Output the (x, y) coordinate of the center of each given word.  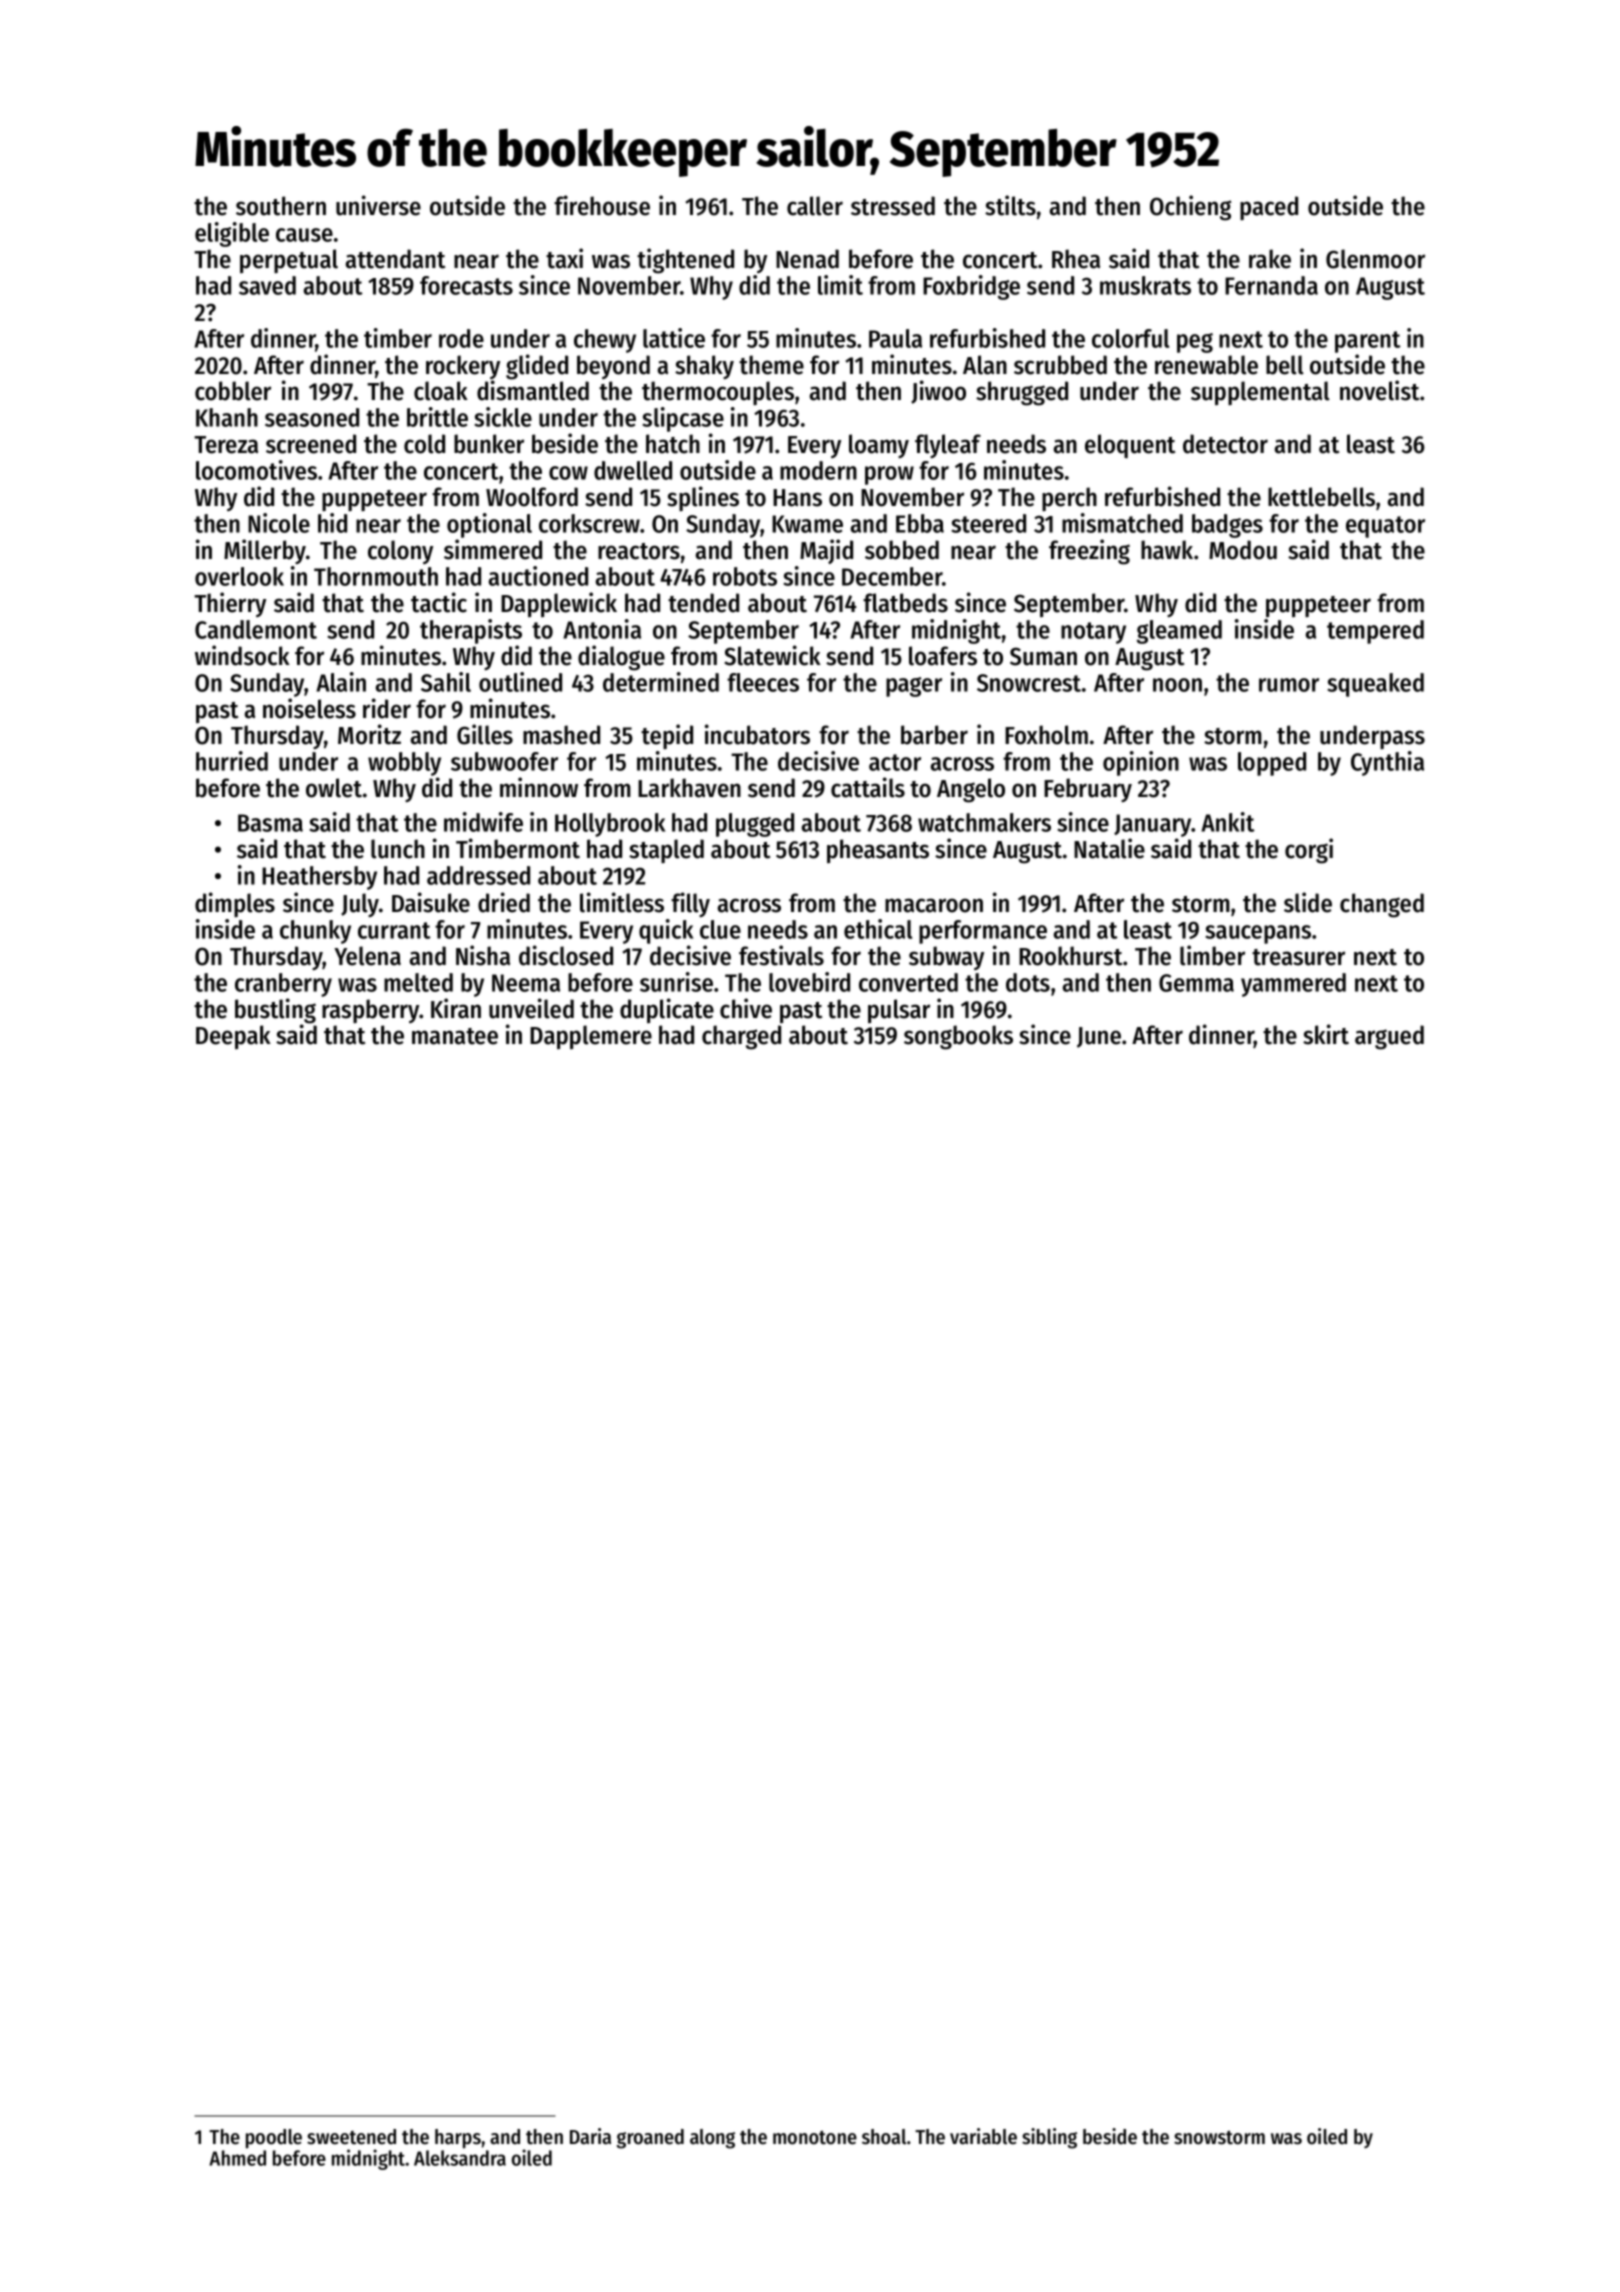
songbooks (958, 1037)
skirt (1326, 1034)
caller (815, 206)
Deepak (233, 1037)
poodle (274, 2139)
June (1099, 1037)
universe (378, 205)
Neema (526, 983)
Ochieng (1191, 208)
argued (1389, 1037)
